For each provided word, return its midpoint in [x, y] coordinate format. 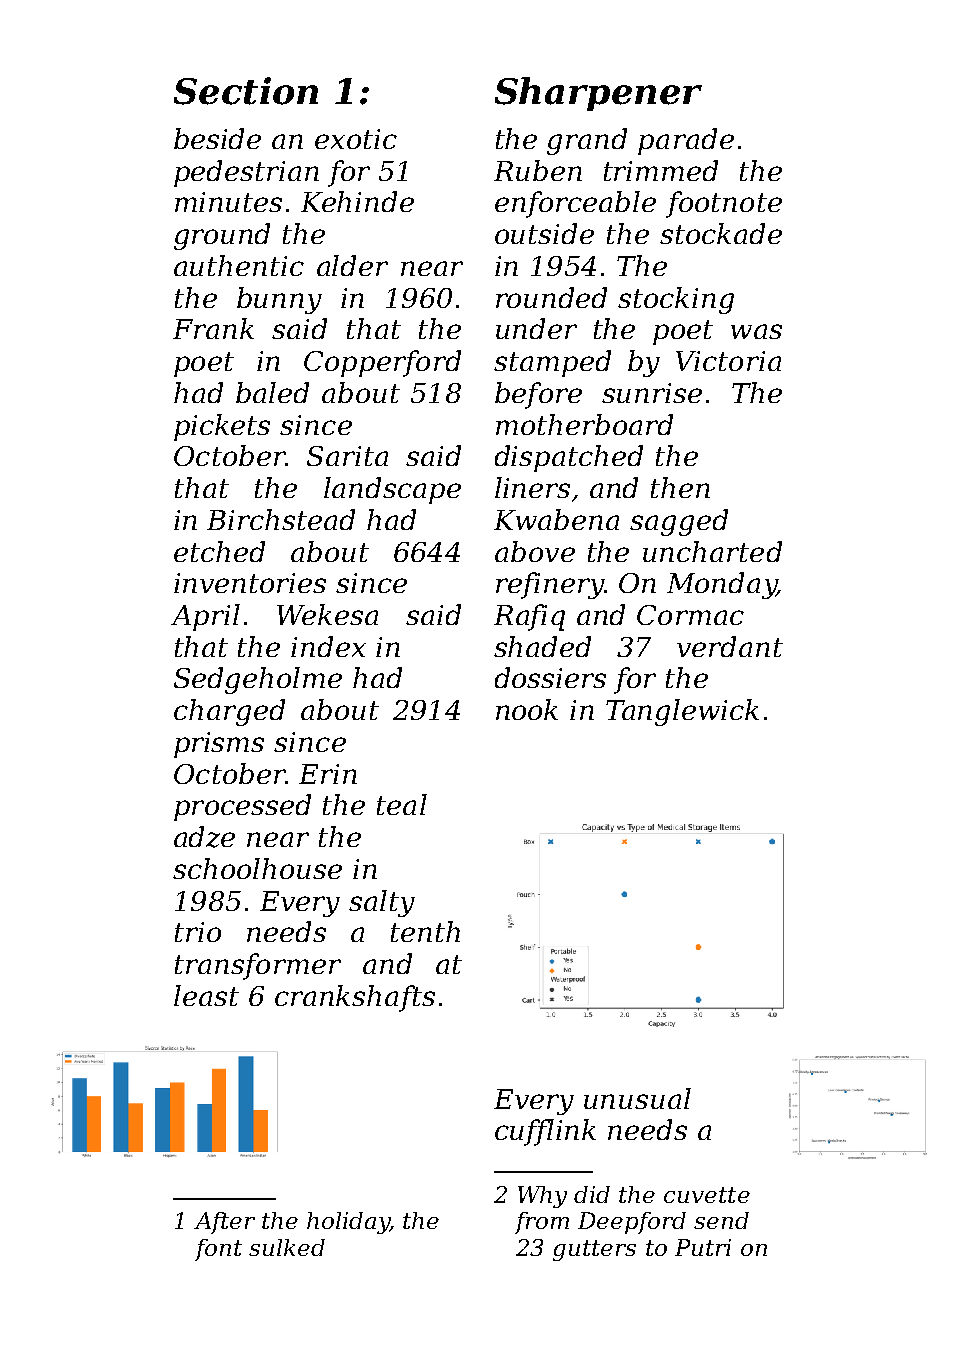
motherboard [584, 424]
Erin [328, 774]
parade [686, 141]
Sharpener [598, 94]
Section [246, 91]
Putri [703, 1247]
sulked [287, 1247]
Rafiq [529, 617]
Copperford [382, 363]
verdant [730, 646]
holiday [348, 1223]
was [756, 331]
